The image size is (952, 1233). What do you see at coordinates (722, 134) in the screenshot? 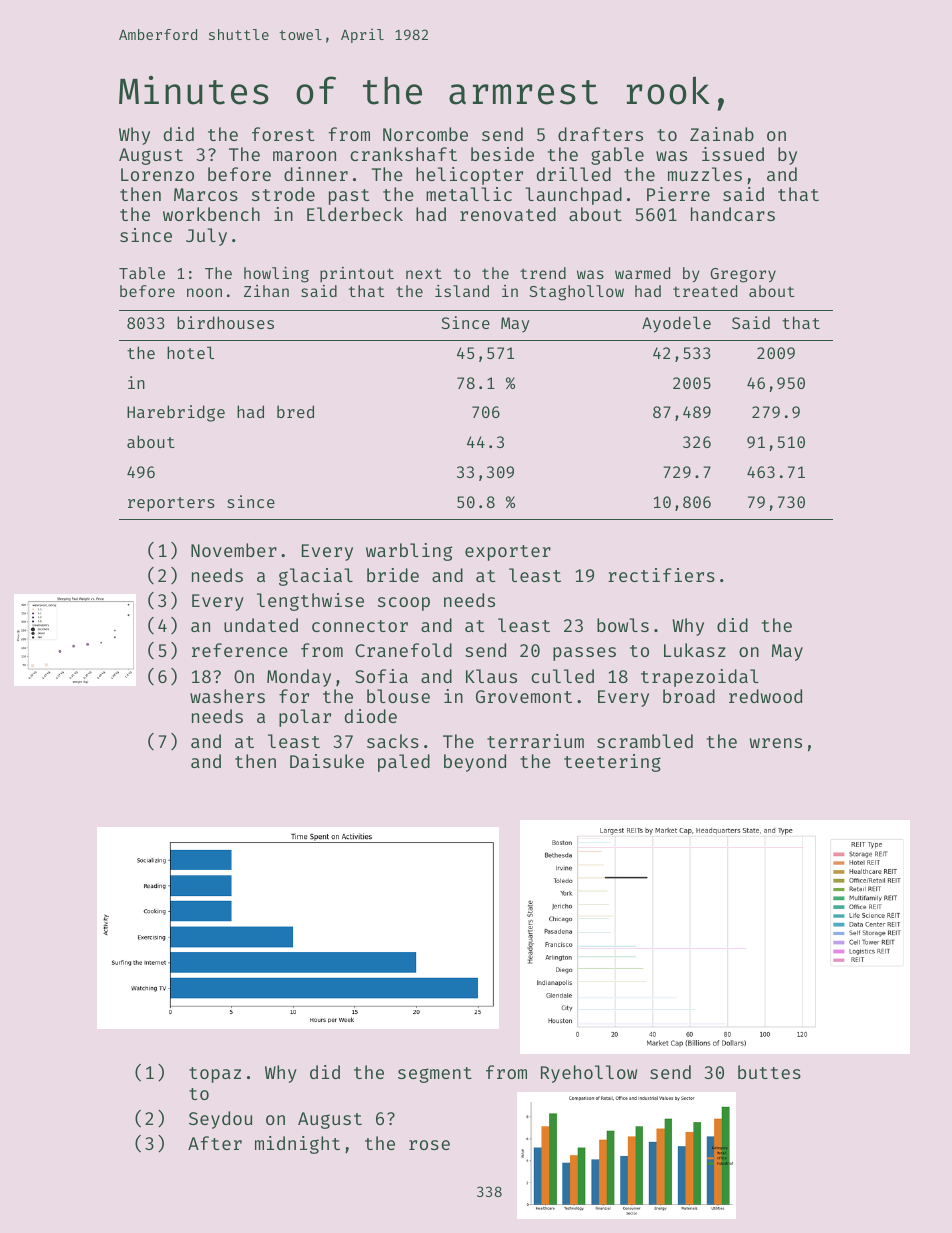
I see `Zainab` at bounding box center [722, 134].
